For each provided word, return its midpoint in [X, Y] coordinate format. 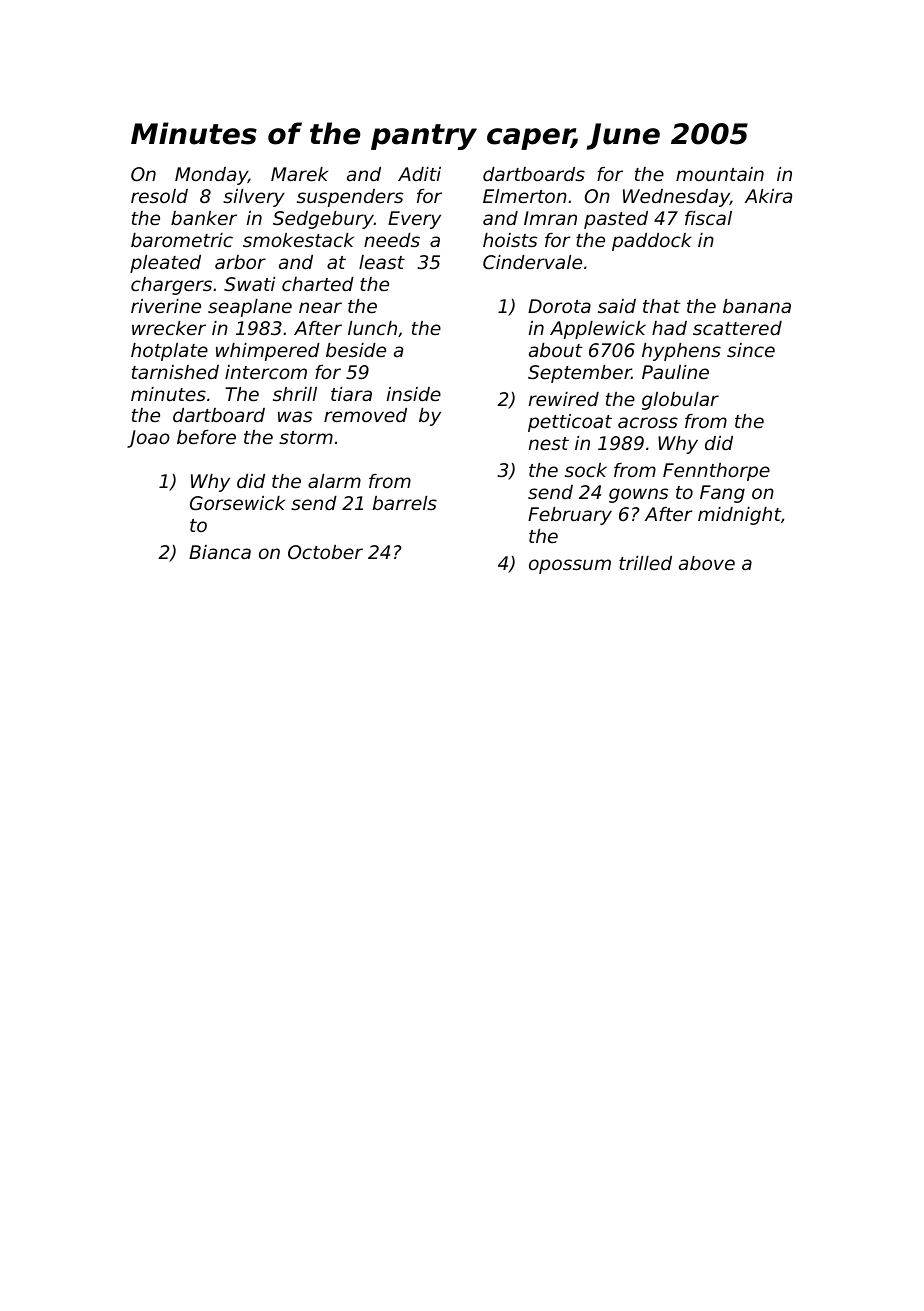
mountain [720, 174]
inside [414, 394]
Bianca [220, 552]
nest [549, 443]
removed [365, 415]
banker [204, 218]
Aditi [419, 174]
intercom [266, 372]
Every [414, 220]
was [295, 416]
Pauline [675, 372]
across [648, 422]
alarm [334, 481]
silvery [254, 198]
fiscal [708, 218]
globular [680, 401]
